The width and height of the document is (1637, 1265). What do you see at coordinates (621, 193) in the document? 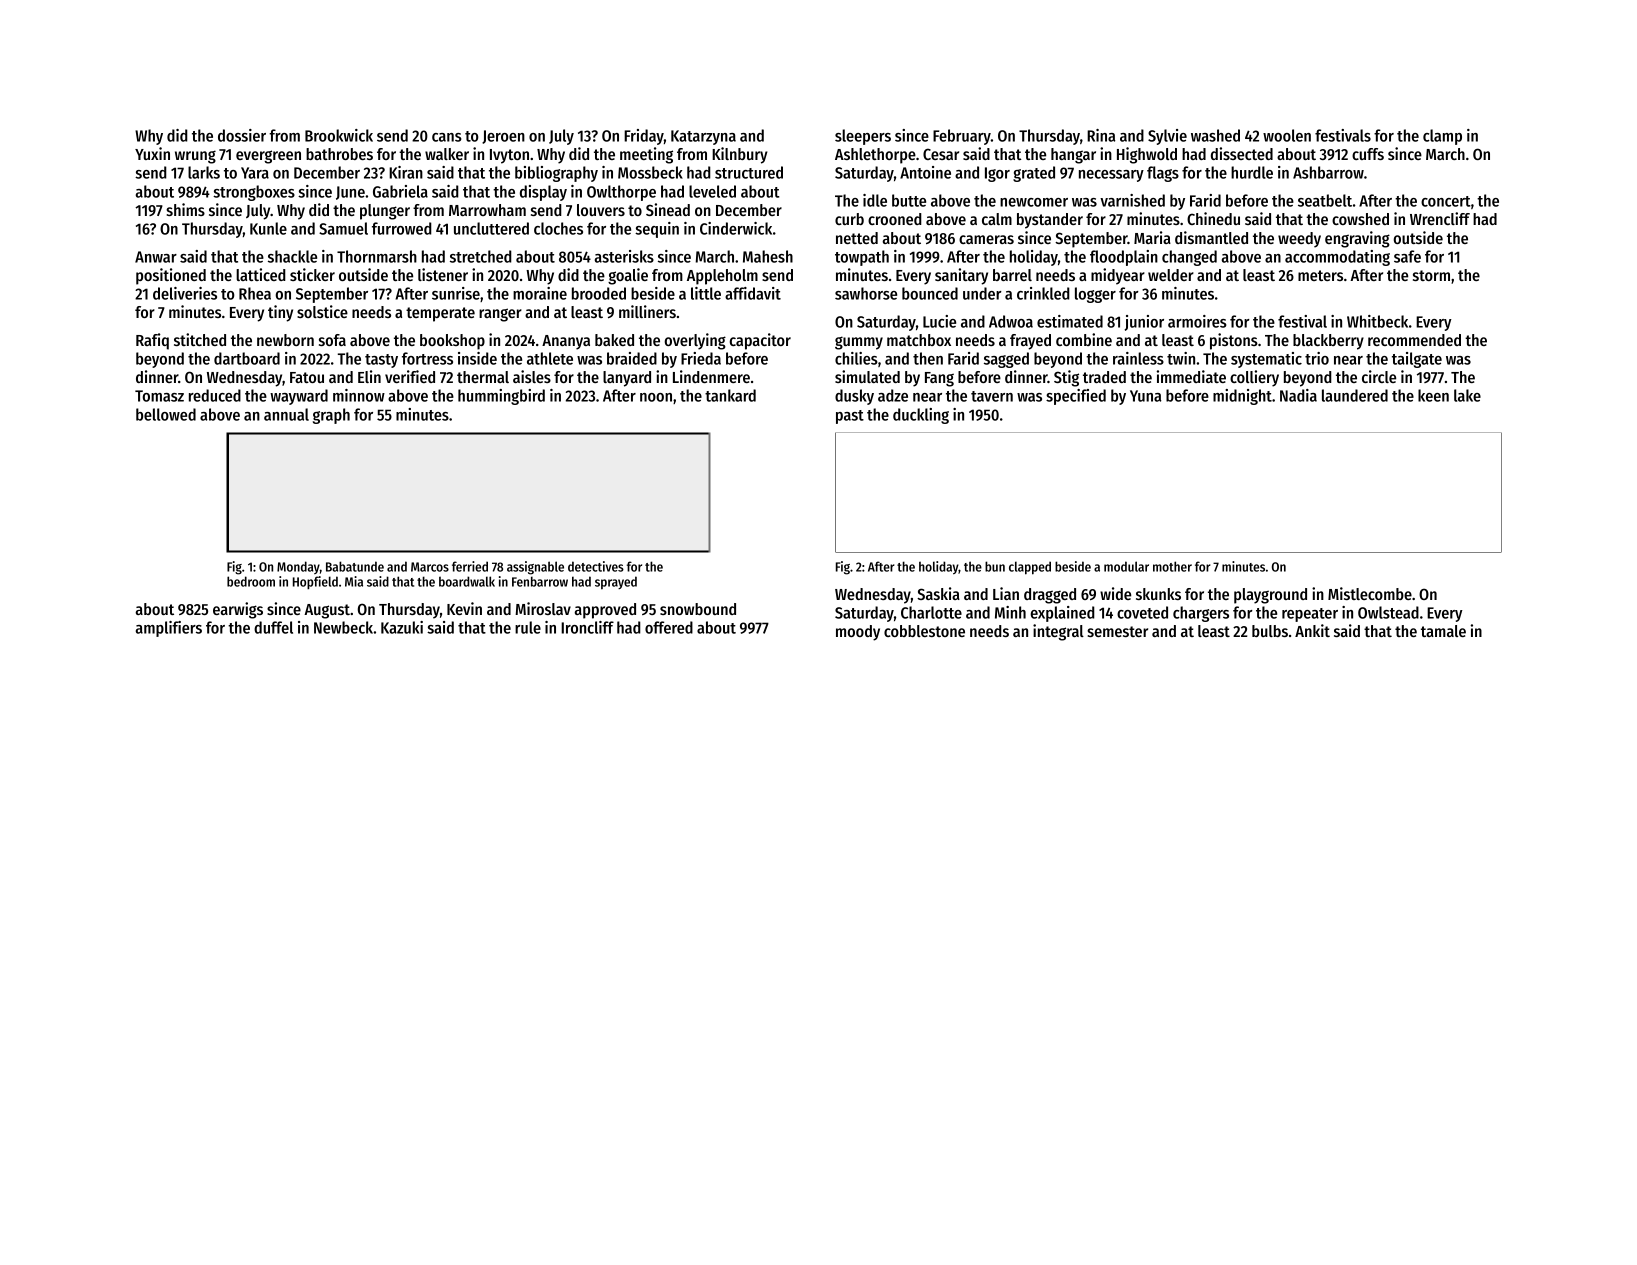
I see `Owlthorpe` at bounding box center [621, 193].
